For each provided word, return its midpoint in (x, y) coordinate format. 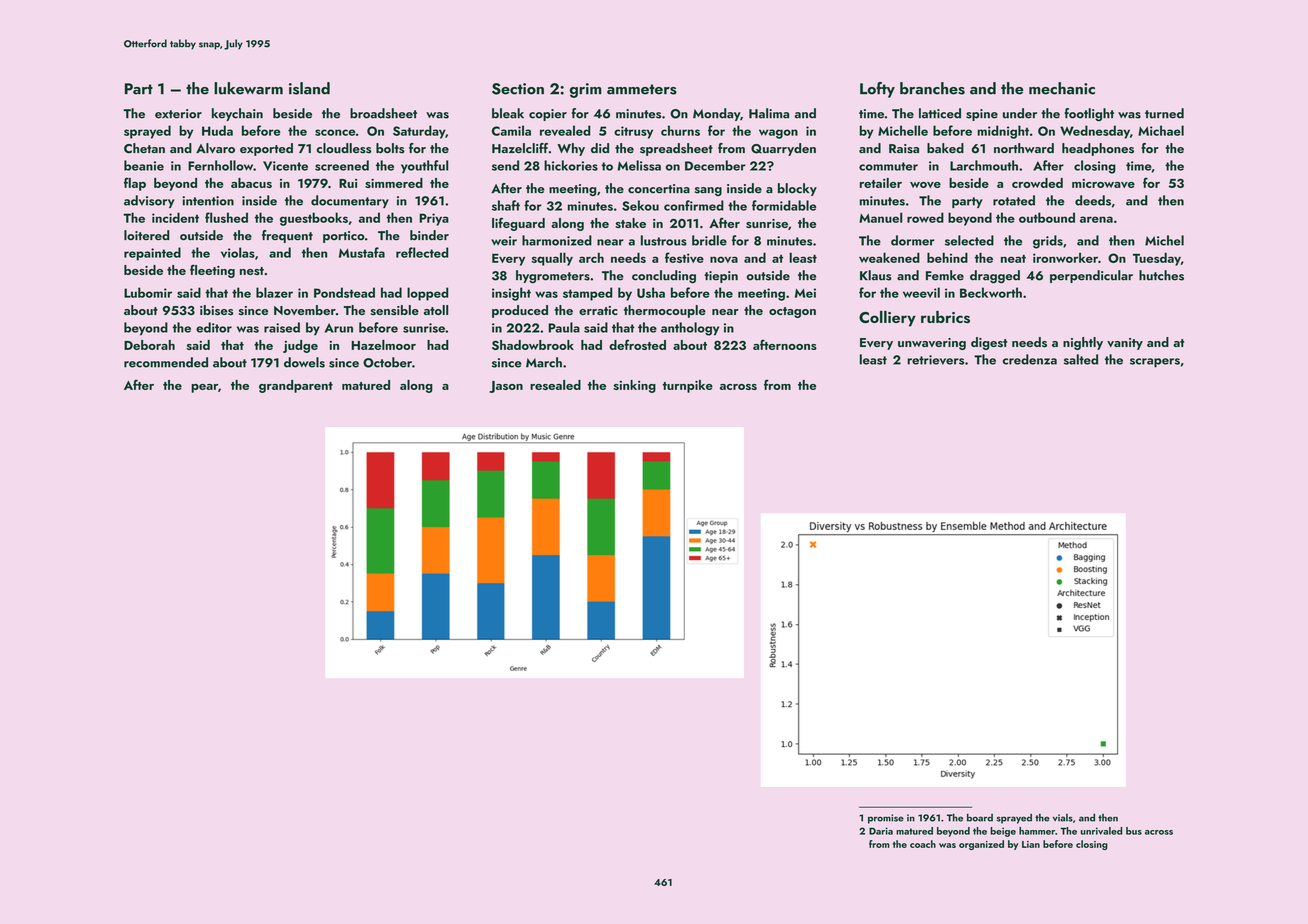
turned (1164, 113)
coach (923, 844)
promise (886, 819)
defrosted (637, 344)
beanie (144, 165)
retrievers (935, 360)
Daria (881, 831)
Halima (769, 113)
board (980, 817)
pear (204, 388)
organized (981, 845)
